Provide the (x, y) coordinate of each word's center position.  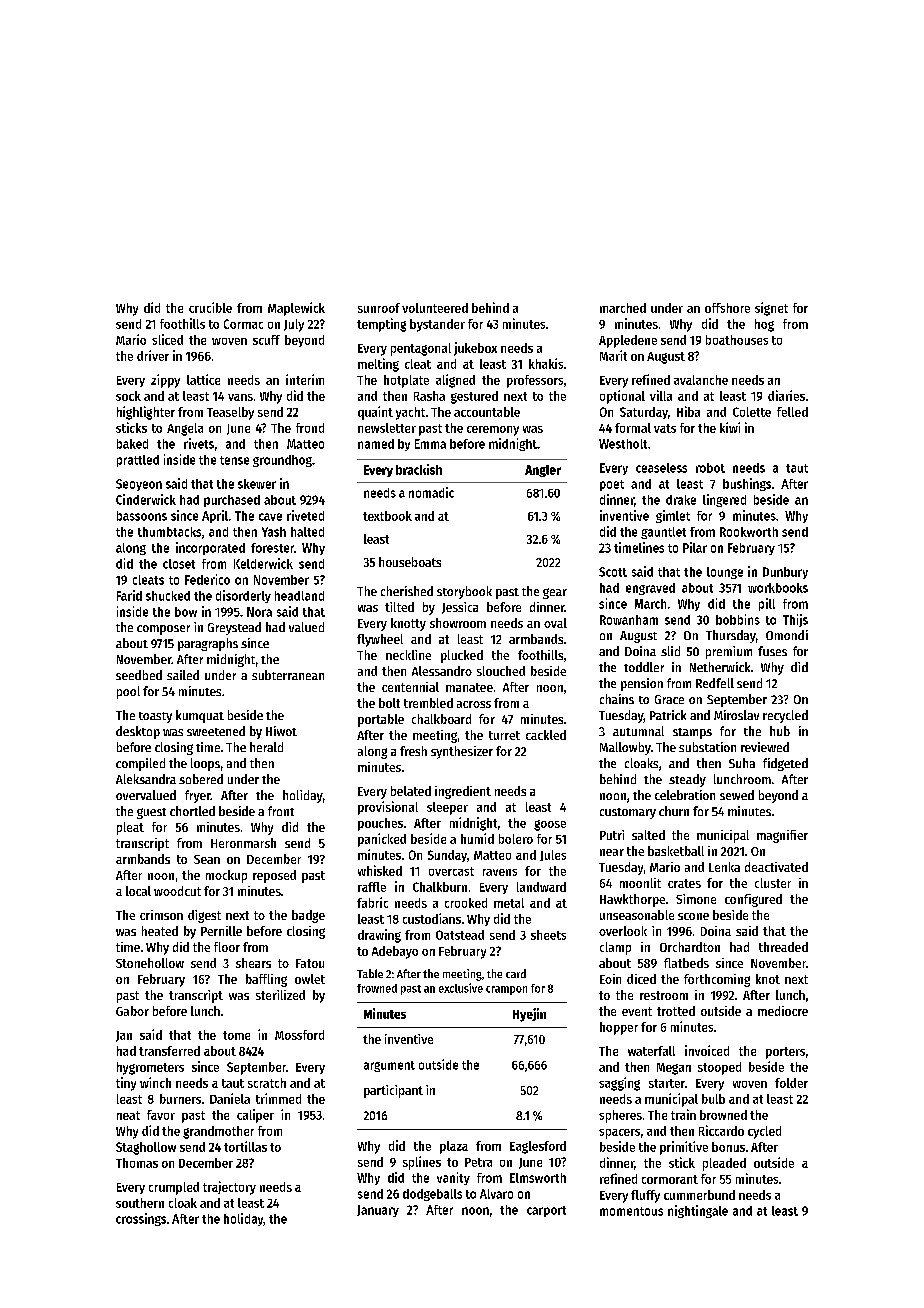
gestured (474, 397)
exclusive (461, 988)
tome (236, 1035)
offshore (727, 308)
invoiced (707, 1050)
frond (310, 428)
